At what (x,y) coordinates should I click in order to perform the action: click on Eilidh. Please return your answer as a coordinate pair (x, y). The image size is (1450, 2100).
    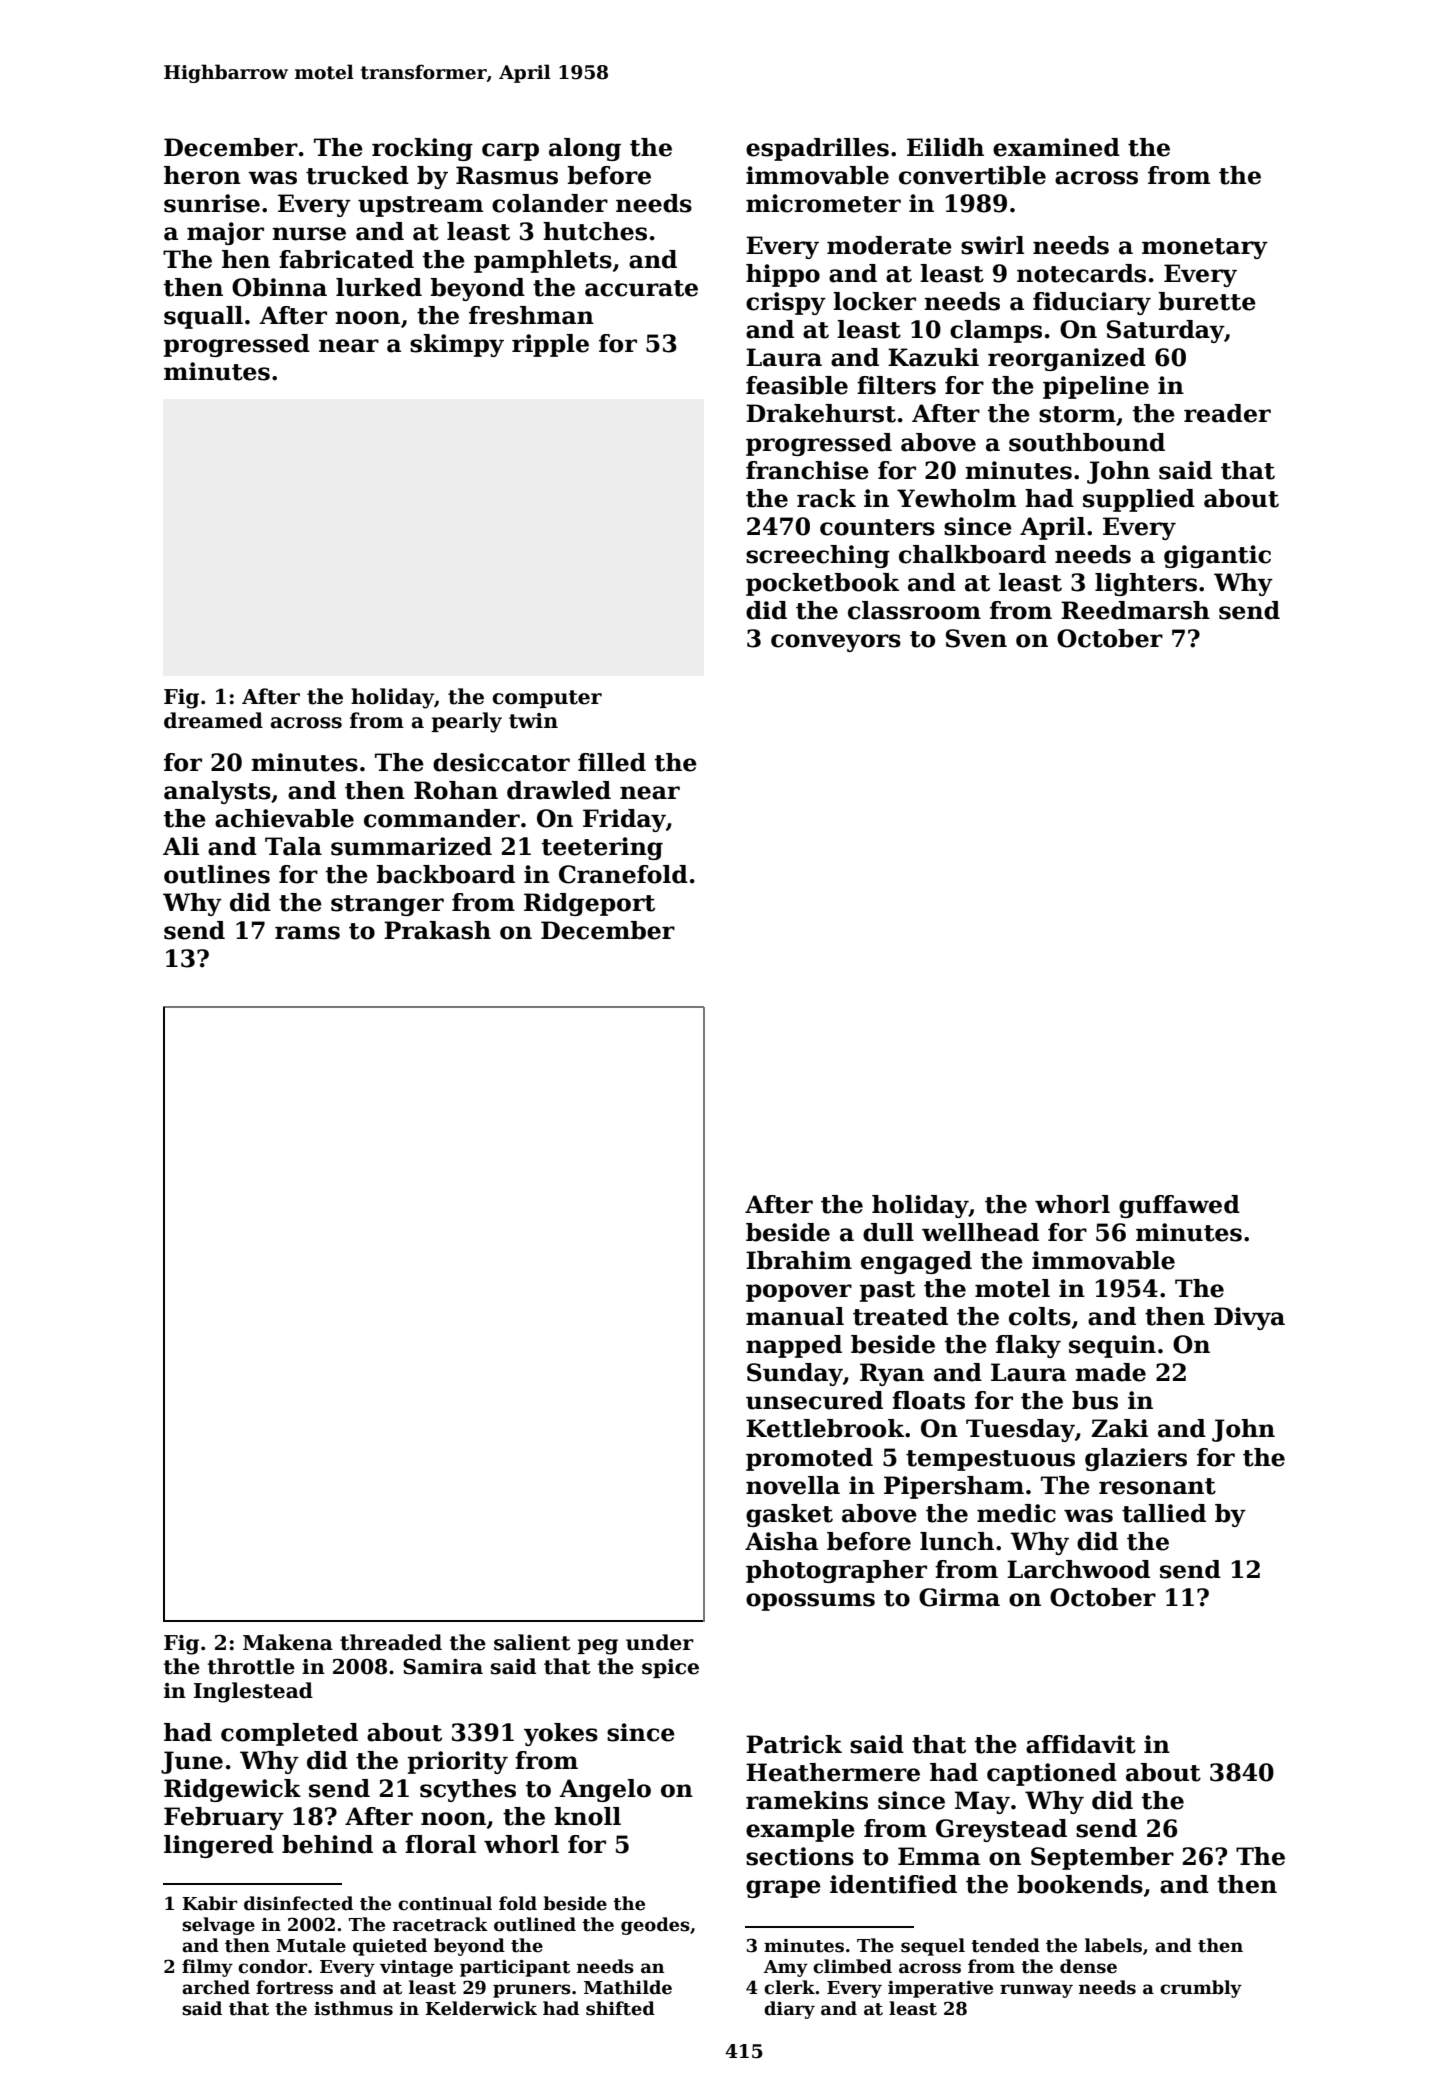
    Looking at the image, I should click on (945, 147).
